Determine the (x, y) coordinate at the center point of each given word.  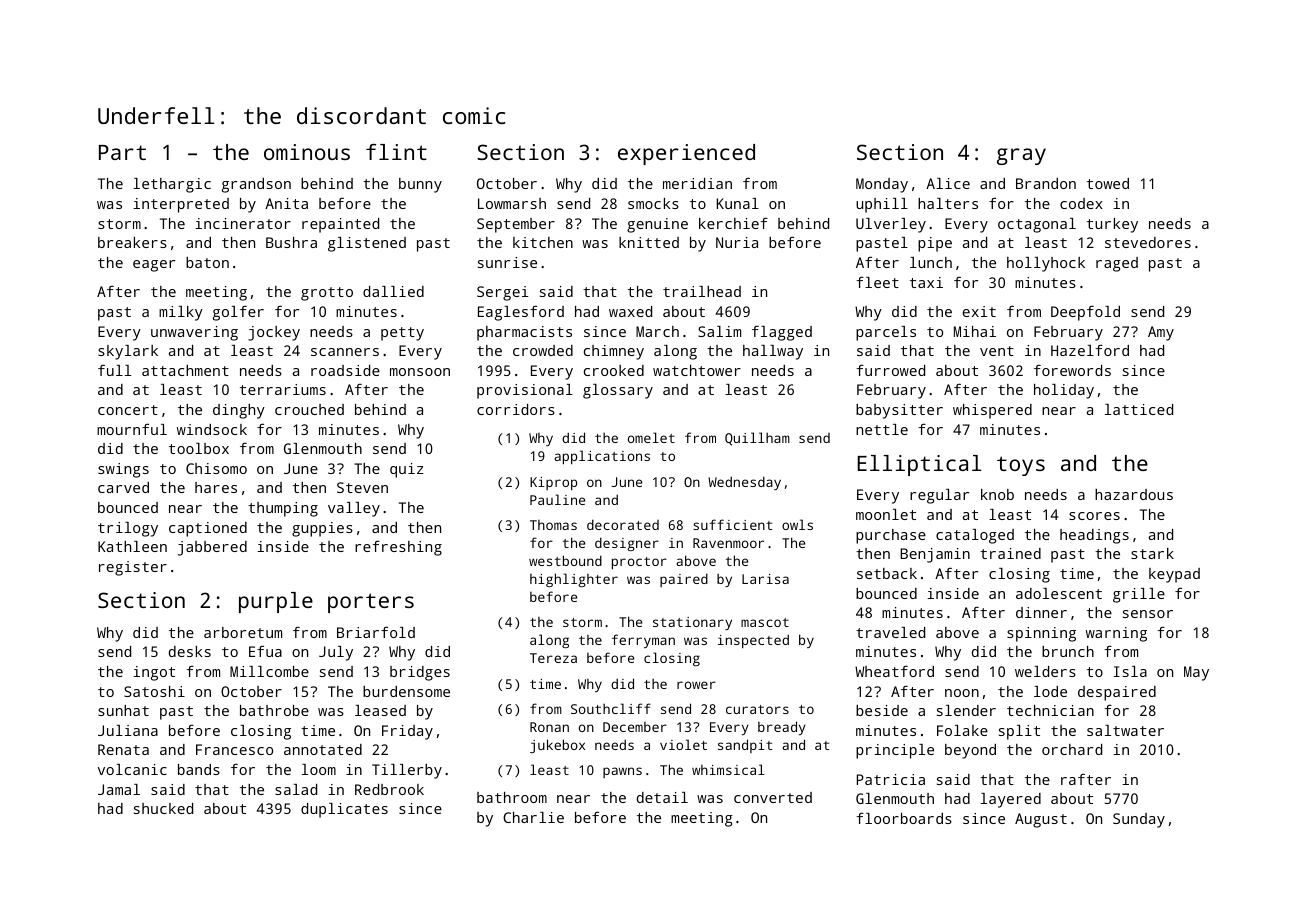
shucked (163, 808)
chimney (614, 352)
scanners (345, 352)
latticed (1139, 409)
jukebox (557, 746)
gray (1021, 156)
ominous (307, 152)
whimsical (728, 769)
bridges (420, 673)
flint (396, 152)
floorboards (904, 818)
